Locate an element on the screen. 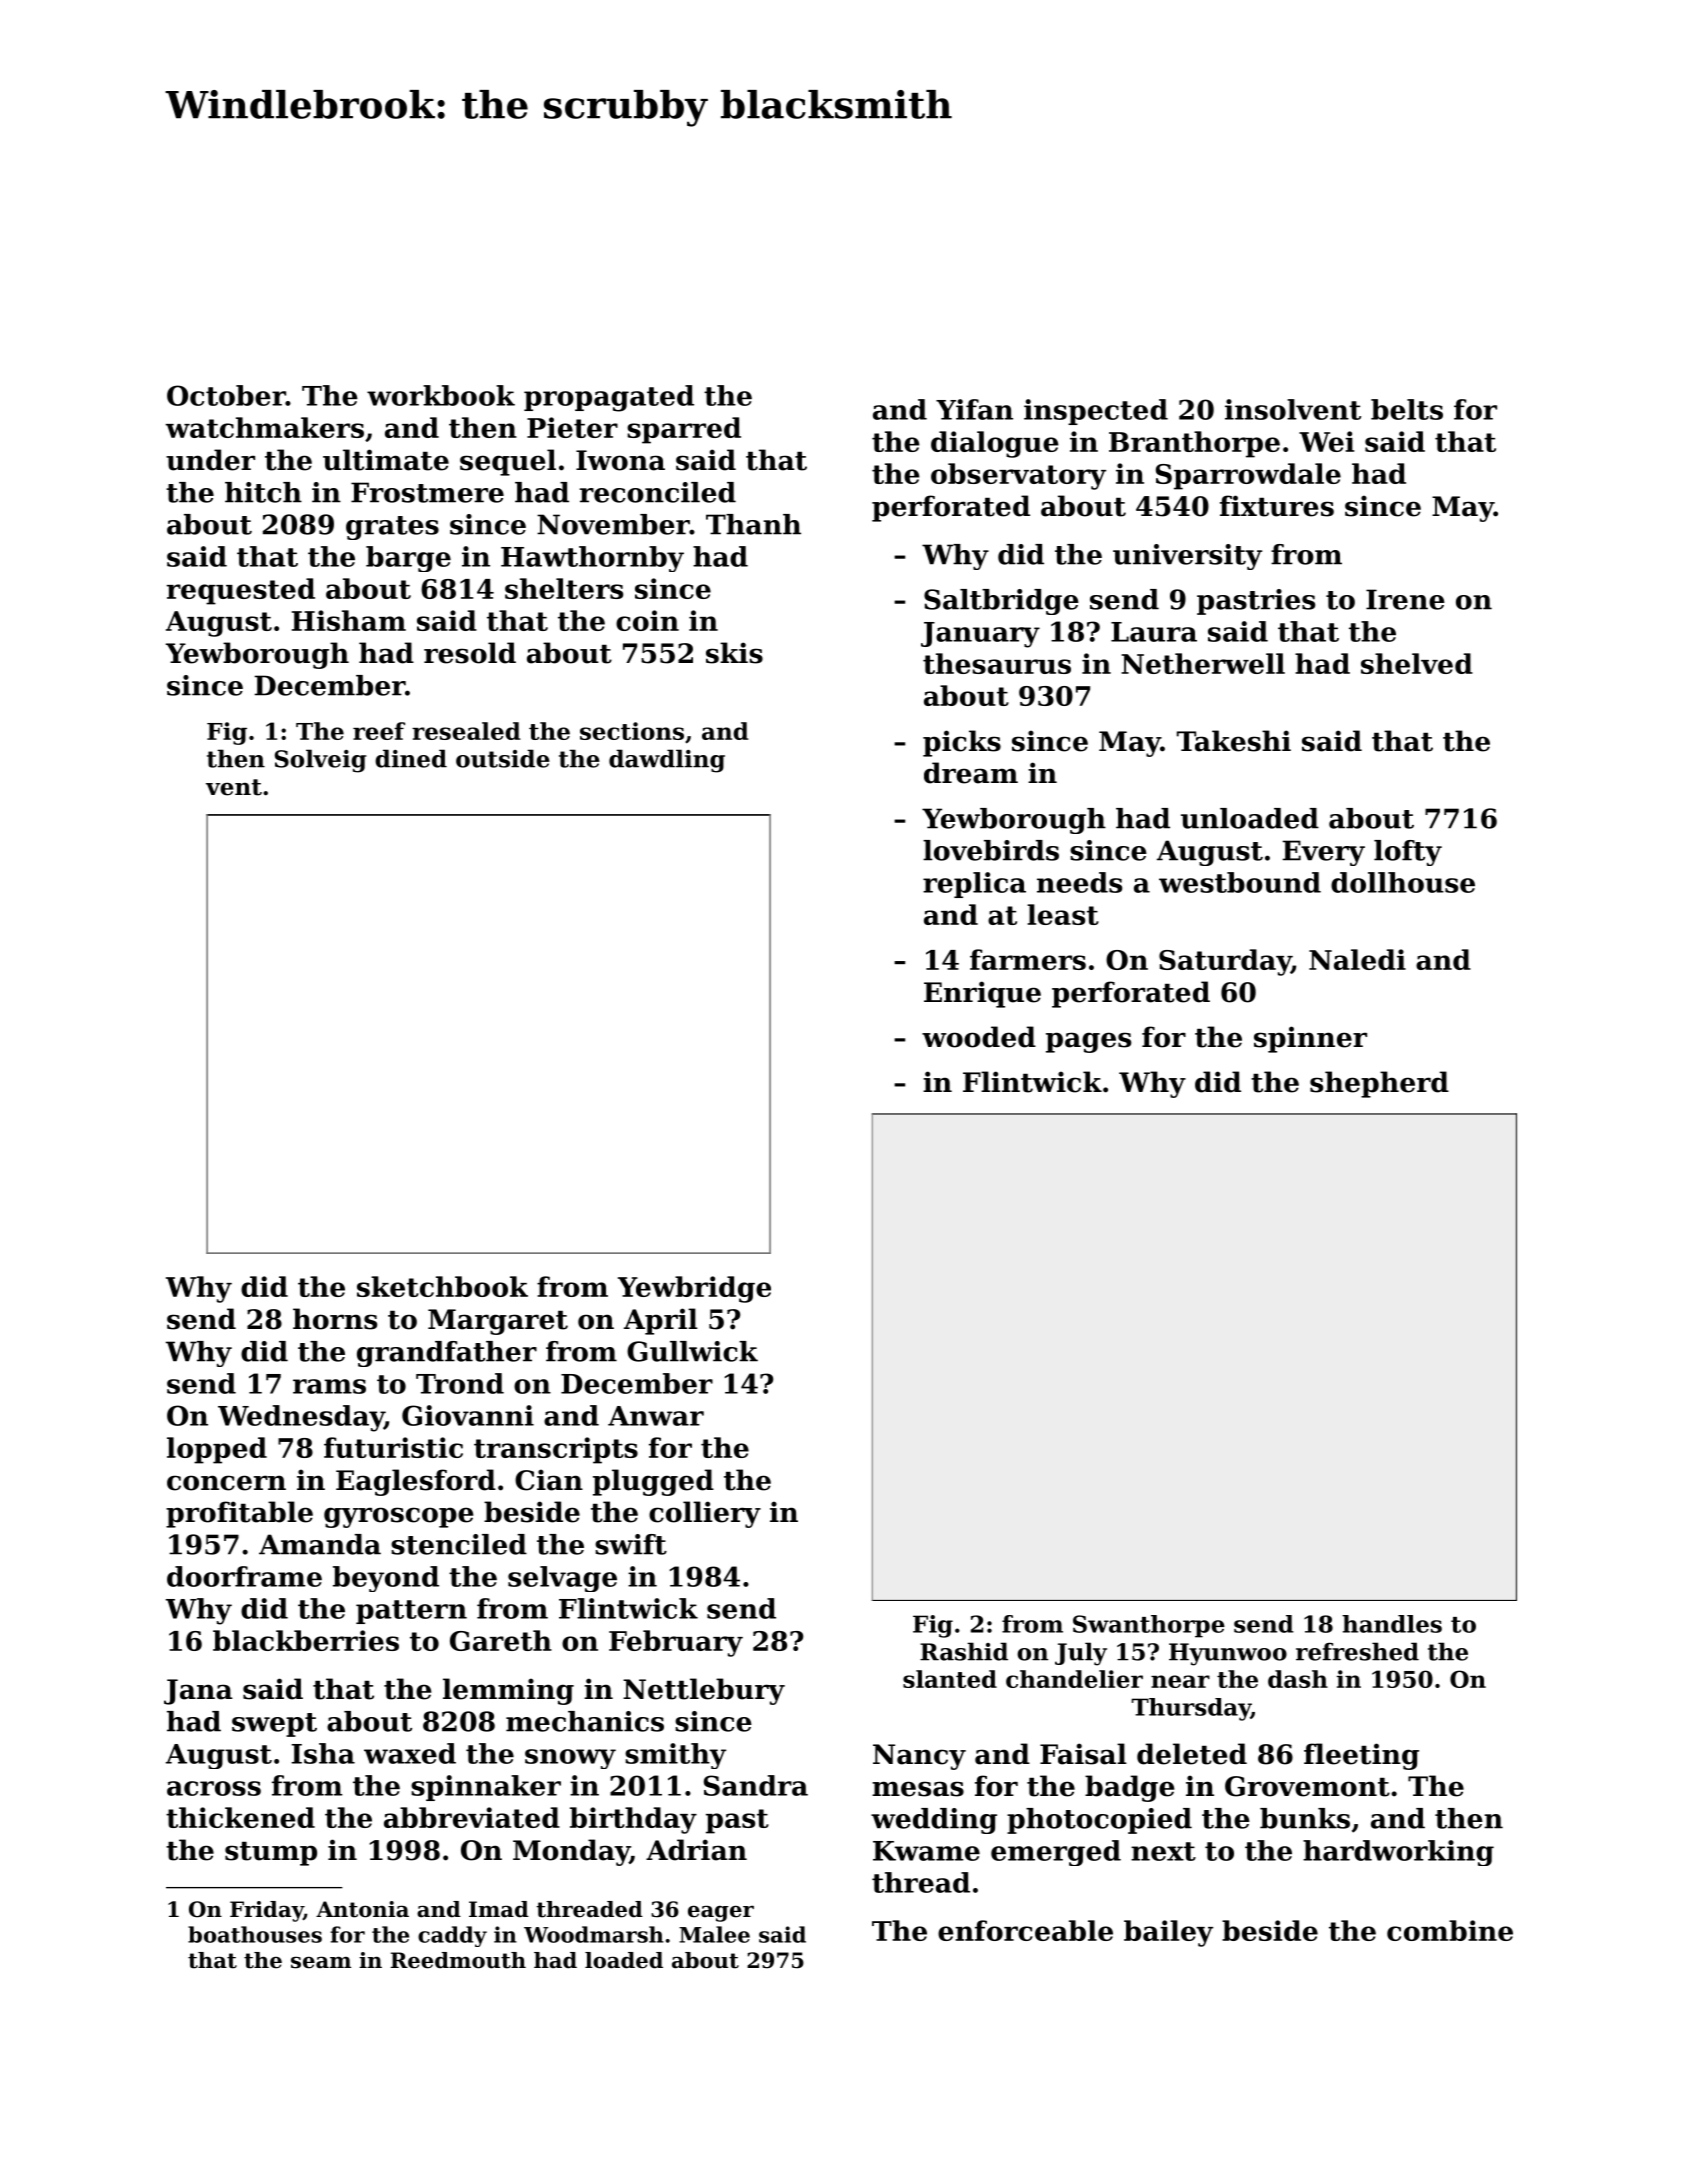  rams is located at coordinates (329, 1386).
